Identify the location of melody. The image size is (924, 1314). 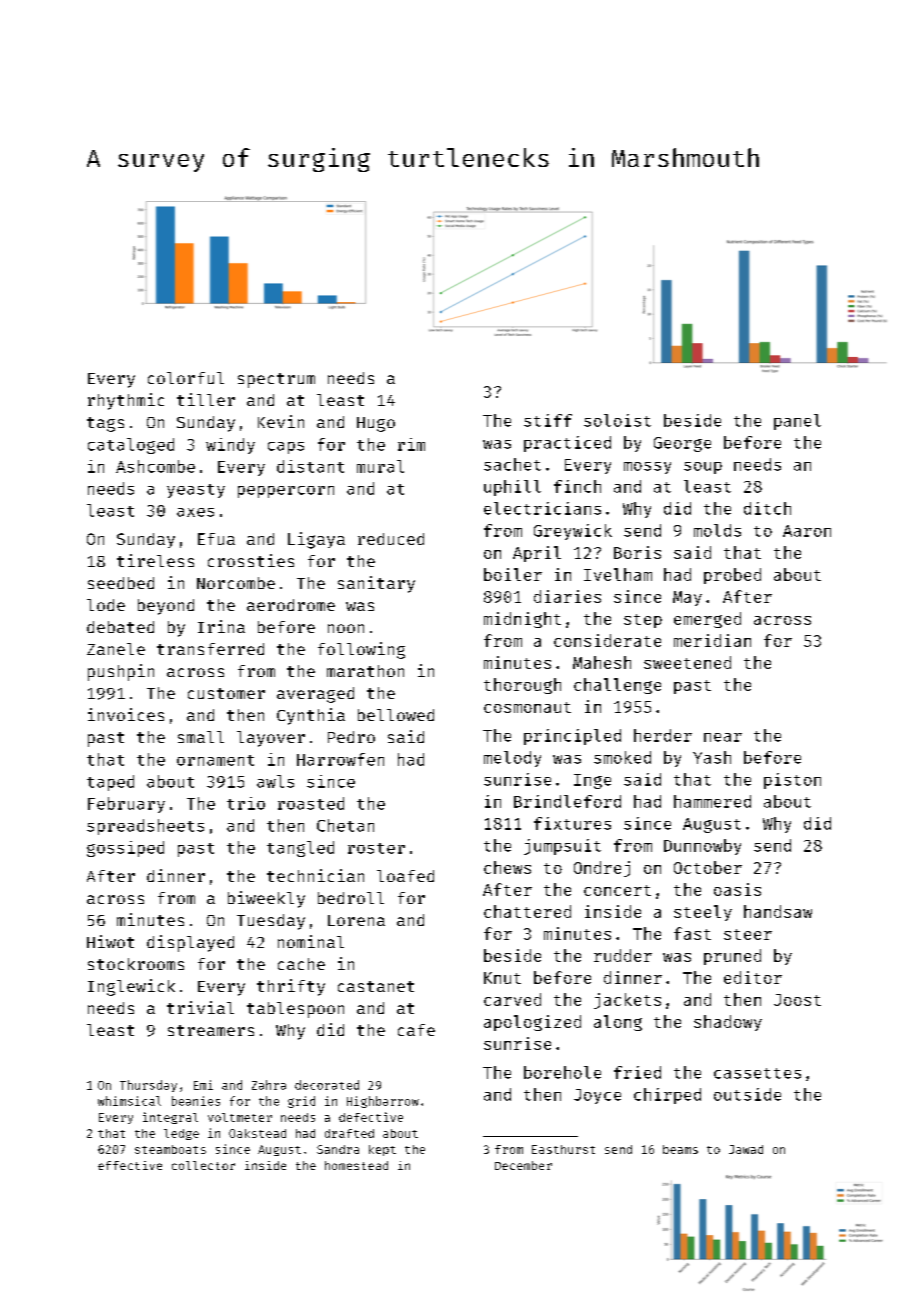
(512, 759).
